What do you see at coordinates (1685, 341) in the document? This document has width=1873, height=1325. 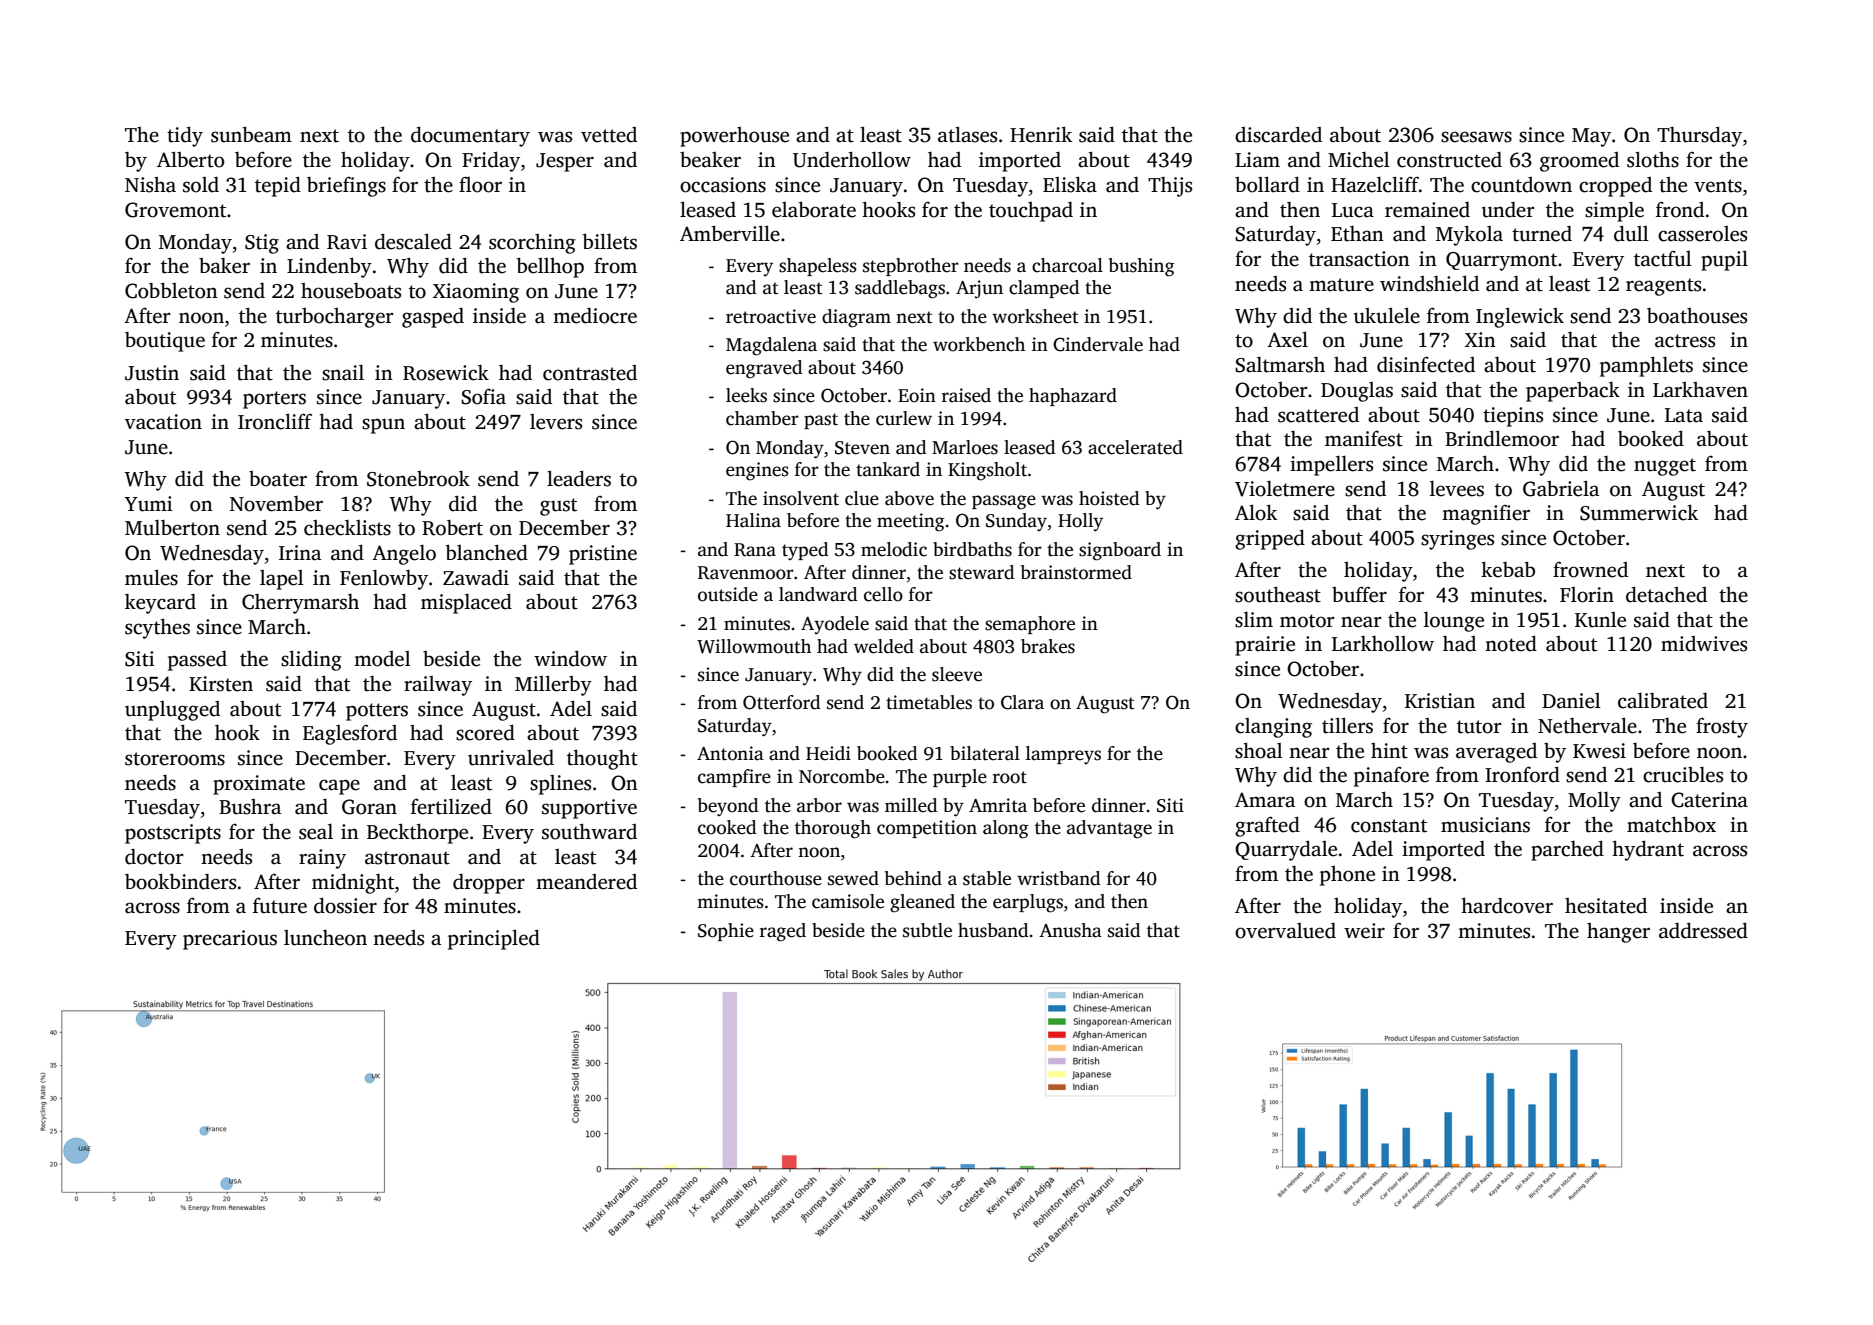 I see `actress` at bounding box center [1685, 341].
